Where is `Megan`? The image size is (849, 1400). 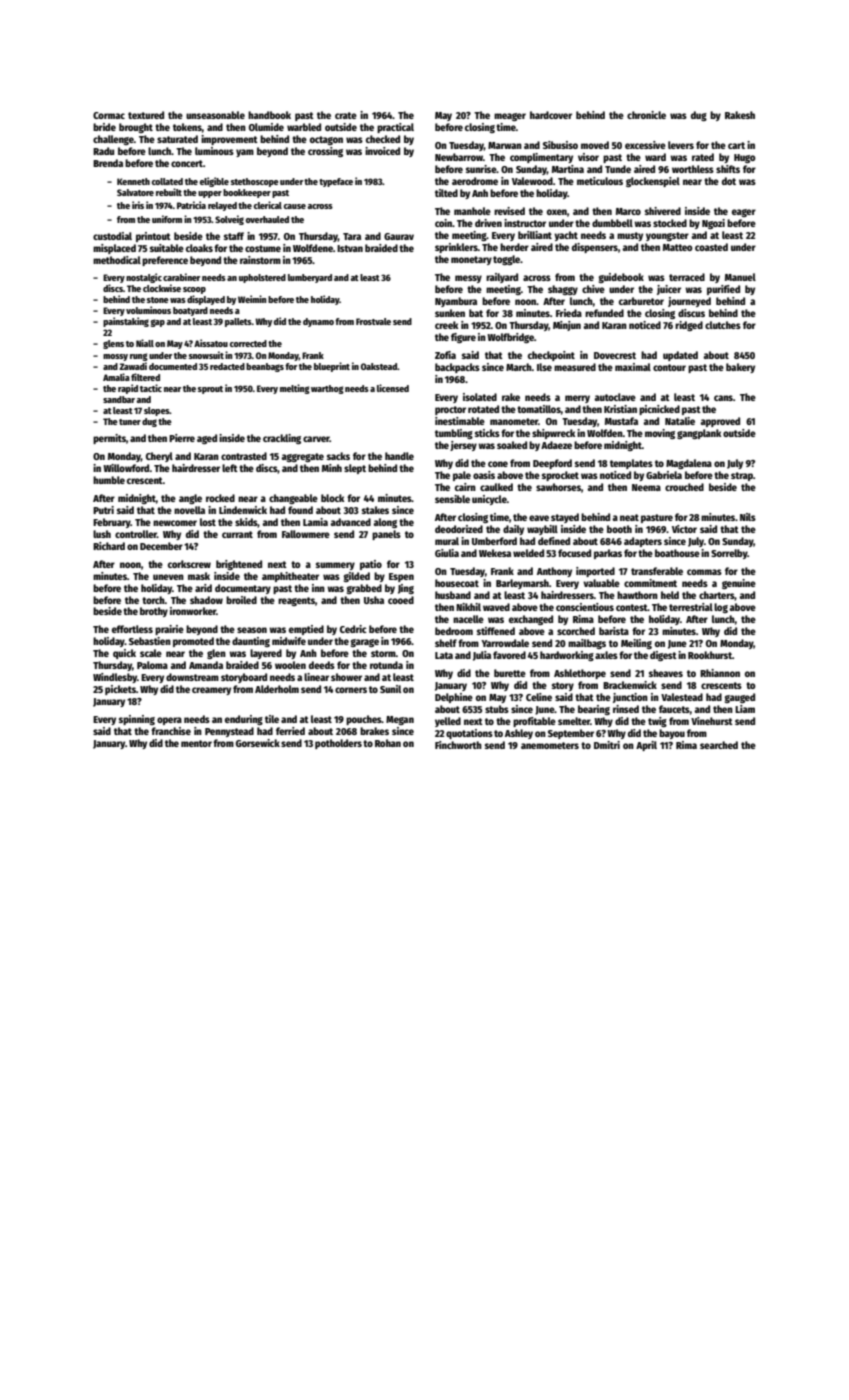 Megan is located at coordinates (400, 720).
